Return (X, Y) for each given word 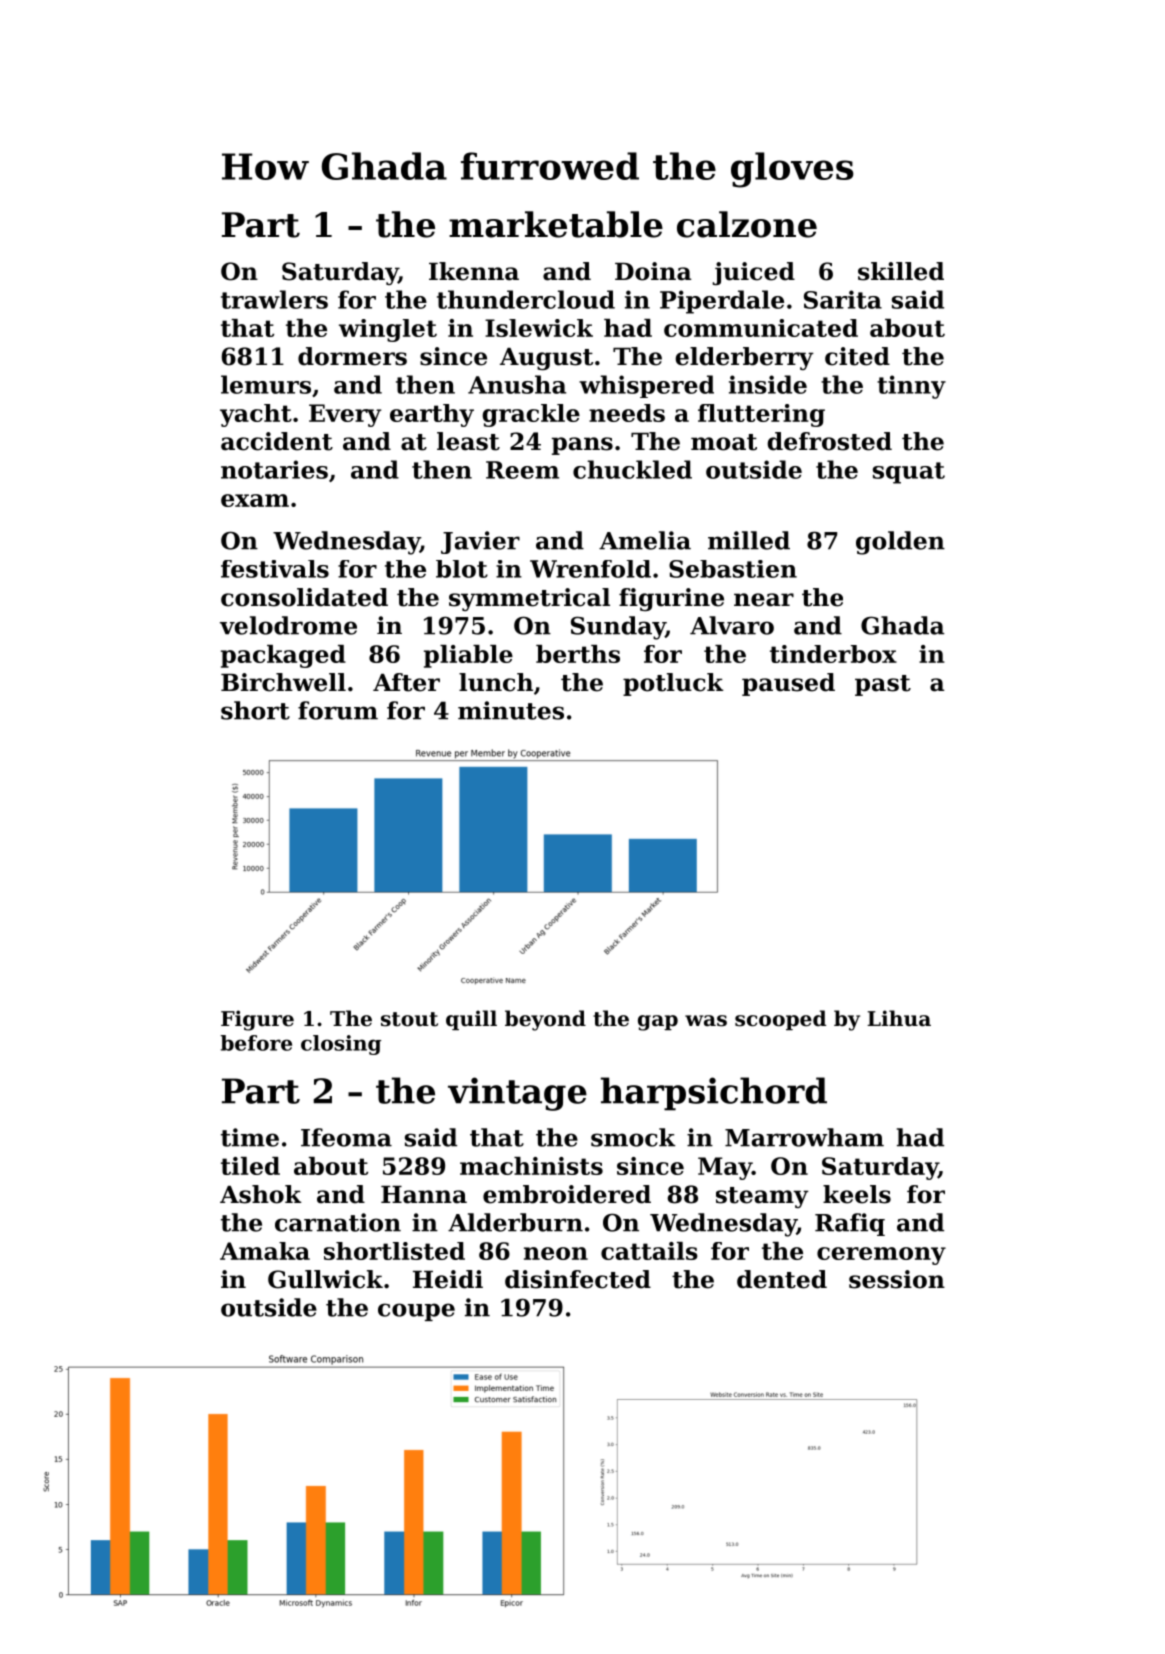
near (764, 600)
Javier (480, 542)
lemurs (266, 384)
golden (900, 543)
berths (578, 654)
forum (338, 710)
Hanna (424, 1195)
